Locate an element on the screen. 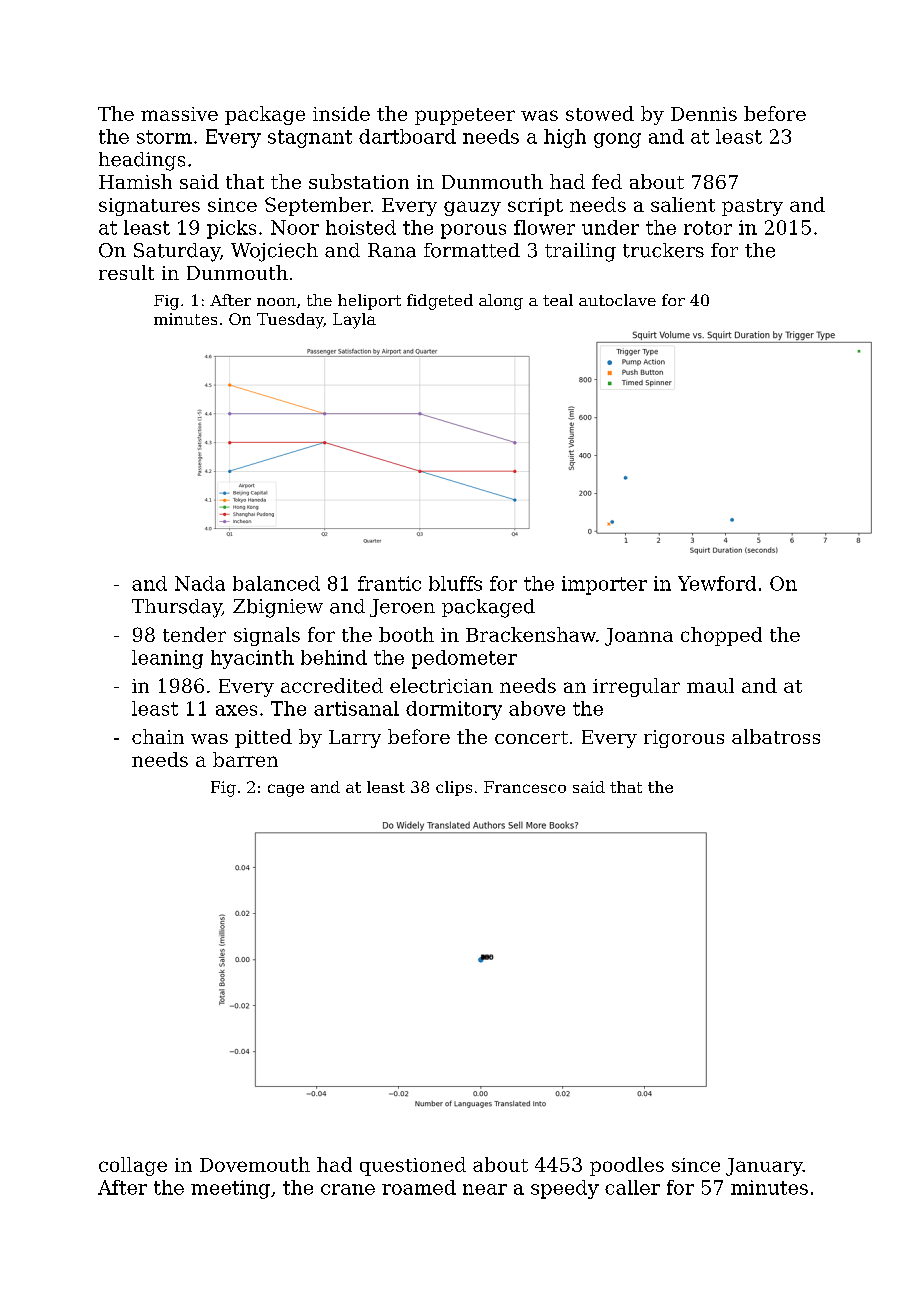  Yewford is located at coordinates (717, 583).
